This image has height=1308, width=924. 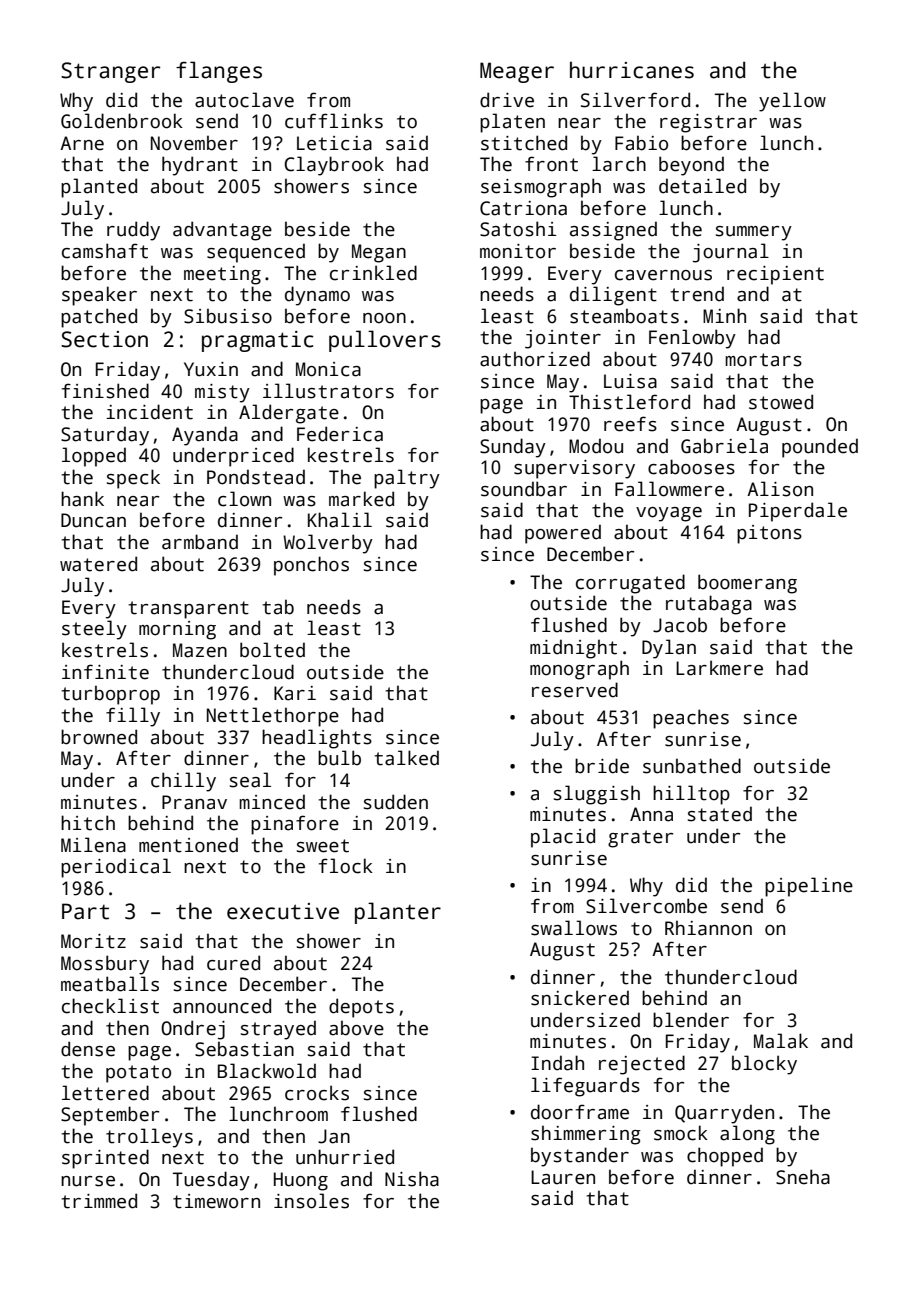 What do you see at coordinates (763, 360) in the image?
I see `mortars` at bounding box center [763, 360].
